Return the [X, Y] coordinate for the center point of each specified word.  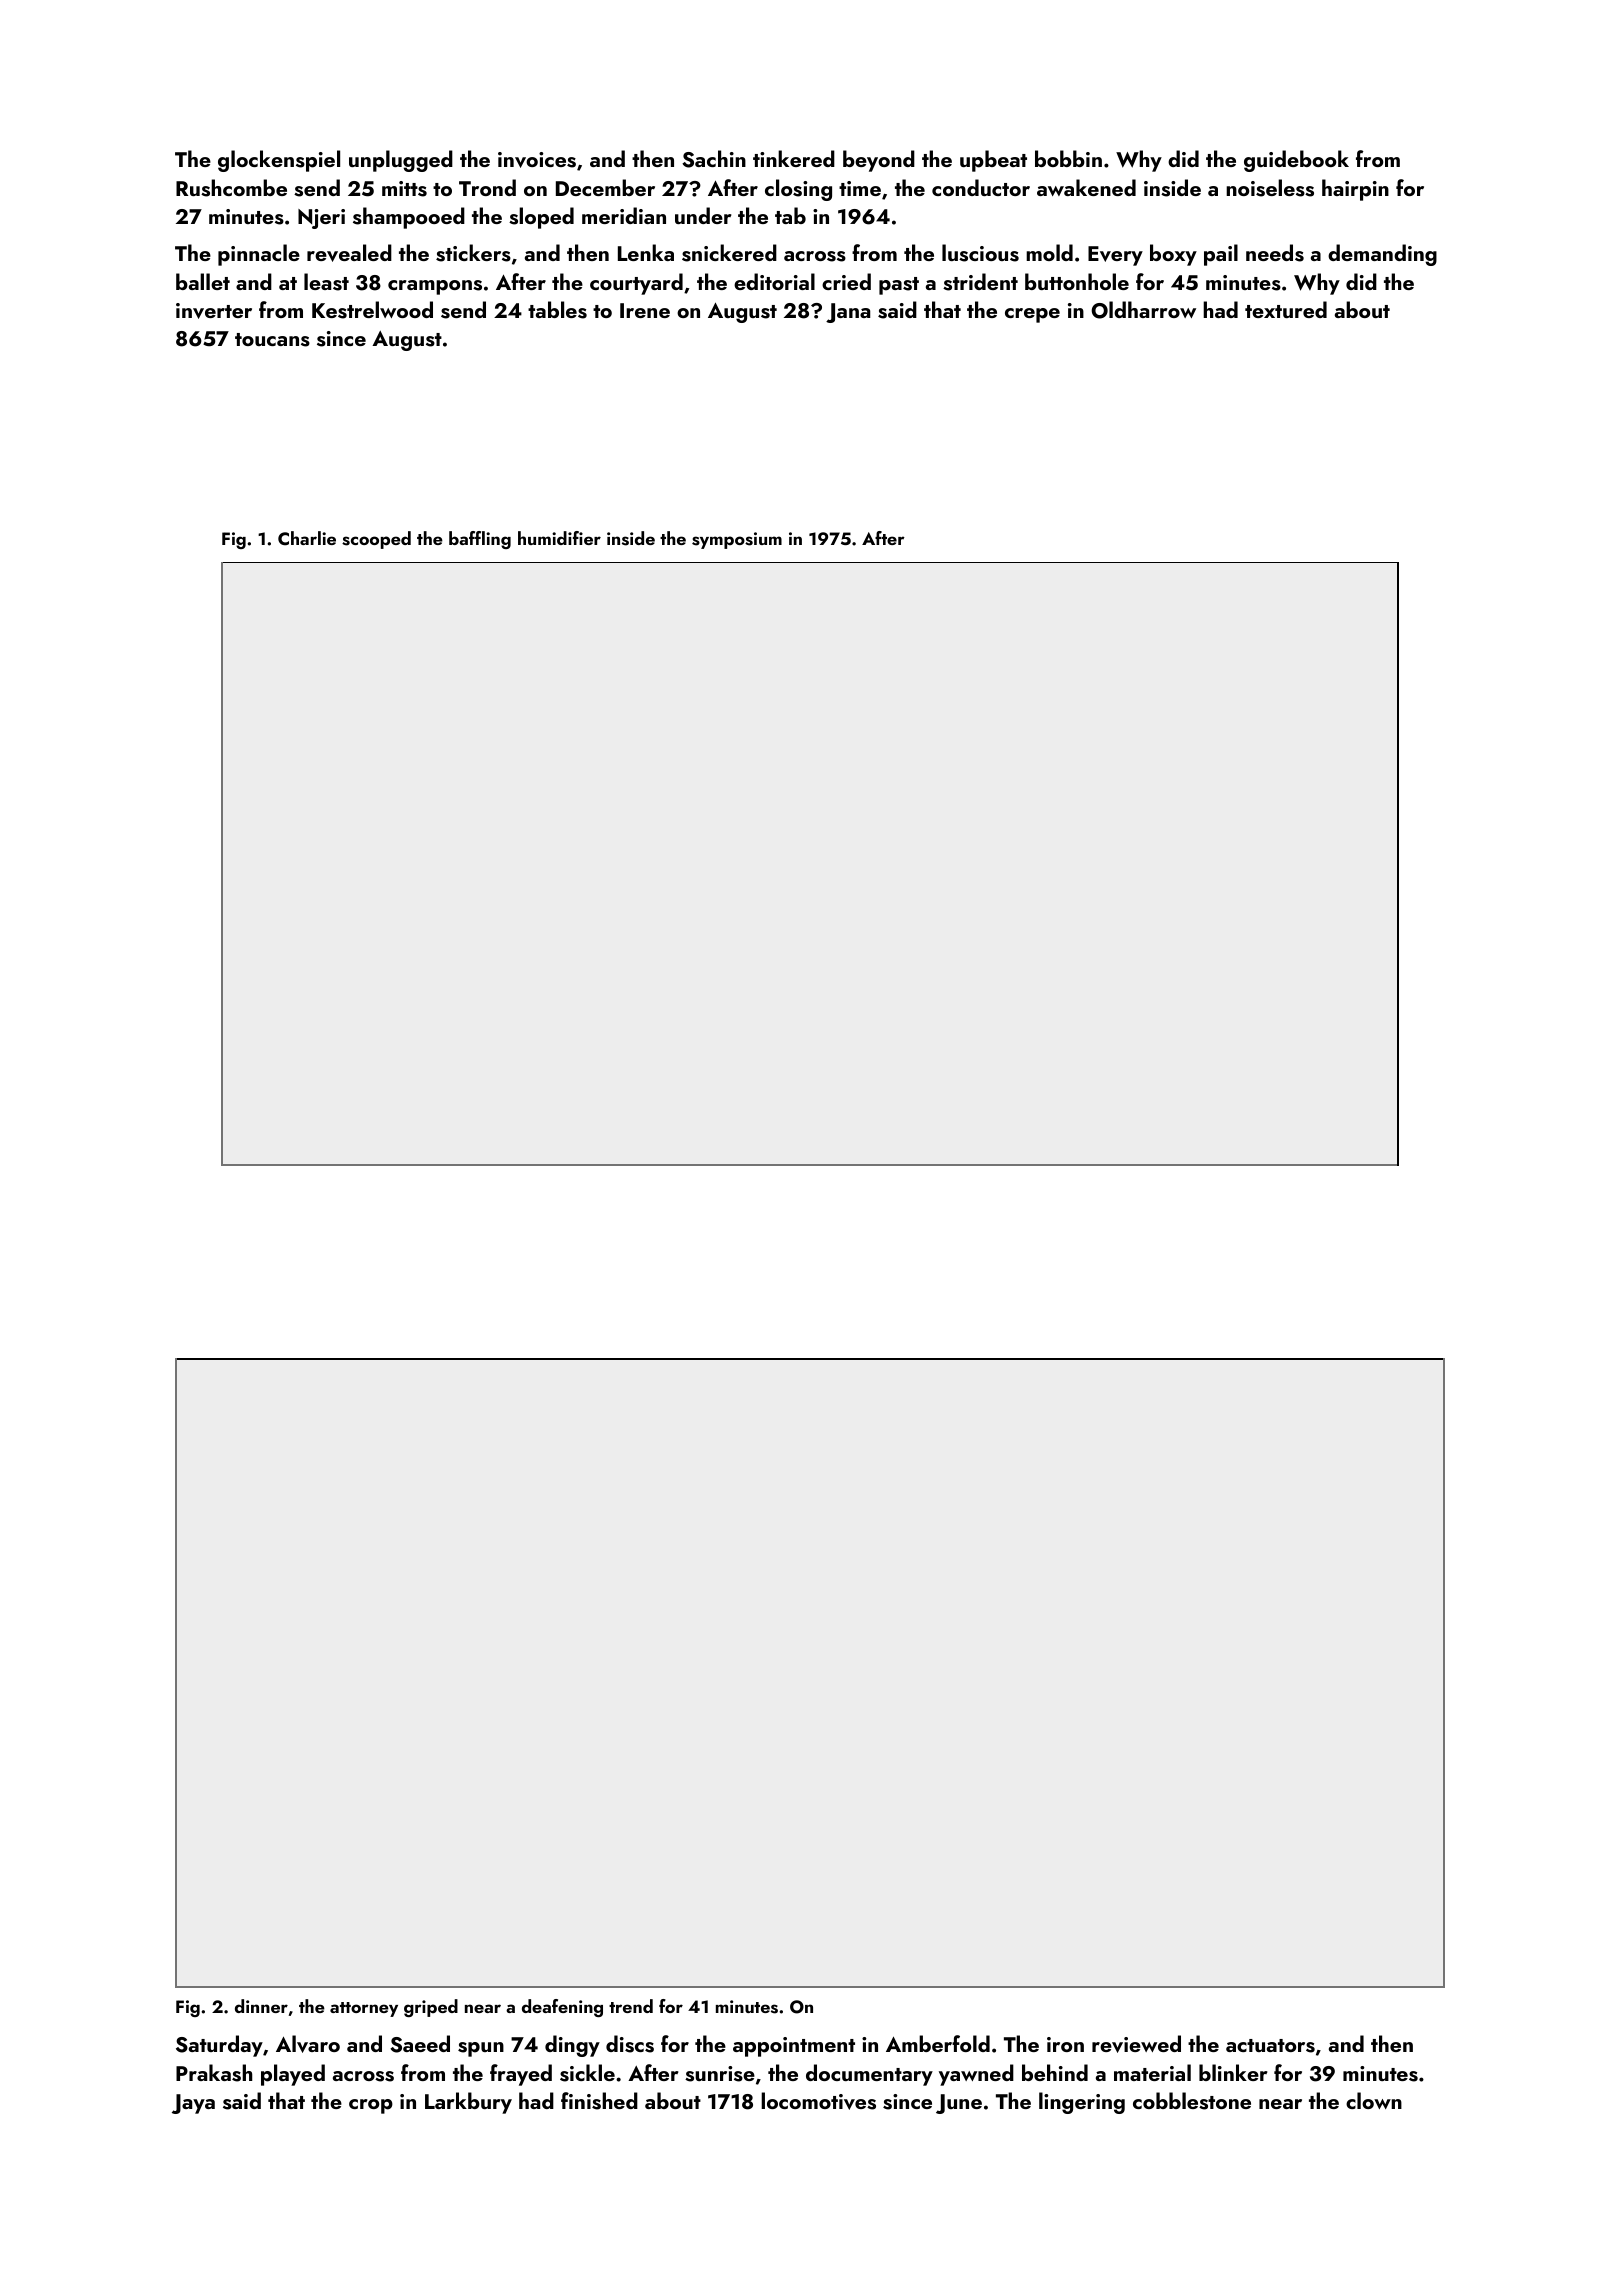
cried [846, 281]
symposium [737, 540]
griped [431, 2008]
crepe [1032, 315]
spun [481, 2049]
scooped [376, 540]
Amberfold [938, 2043]
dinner [261, 2006]
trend [631, 2006]
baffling [480, 540]
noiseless [1270, 188]
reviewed [1136, 2044]
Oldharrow [1143, 310]
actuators [1270, 2046]
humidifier [559, 538]
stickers [473, 253]
